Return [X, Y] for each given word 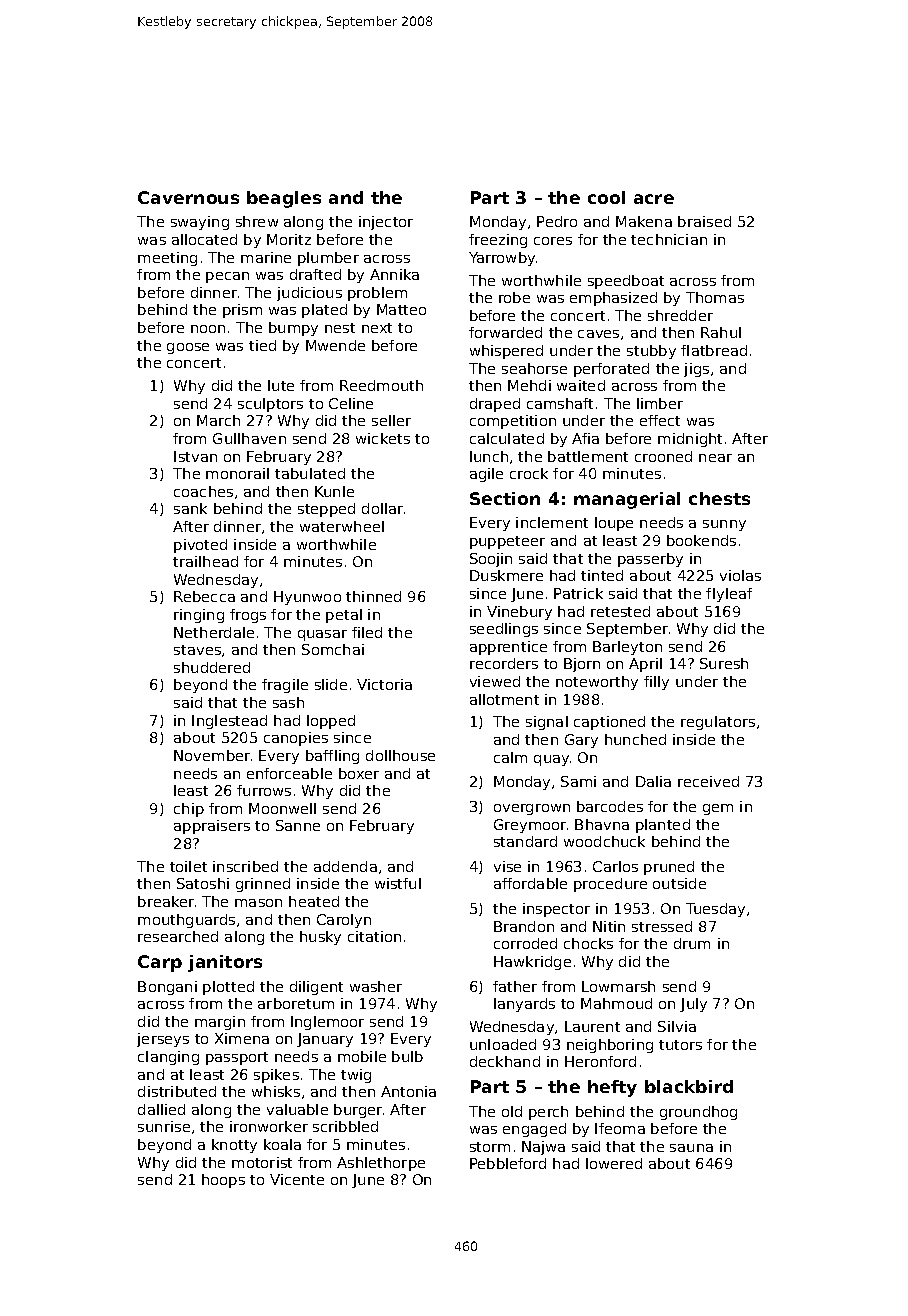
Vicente [297, 1179]
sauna [691, 1148]
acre [654, 199]
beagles [284, 199]
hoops [223, 1181]
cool [606, 197]
